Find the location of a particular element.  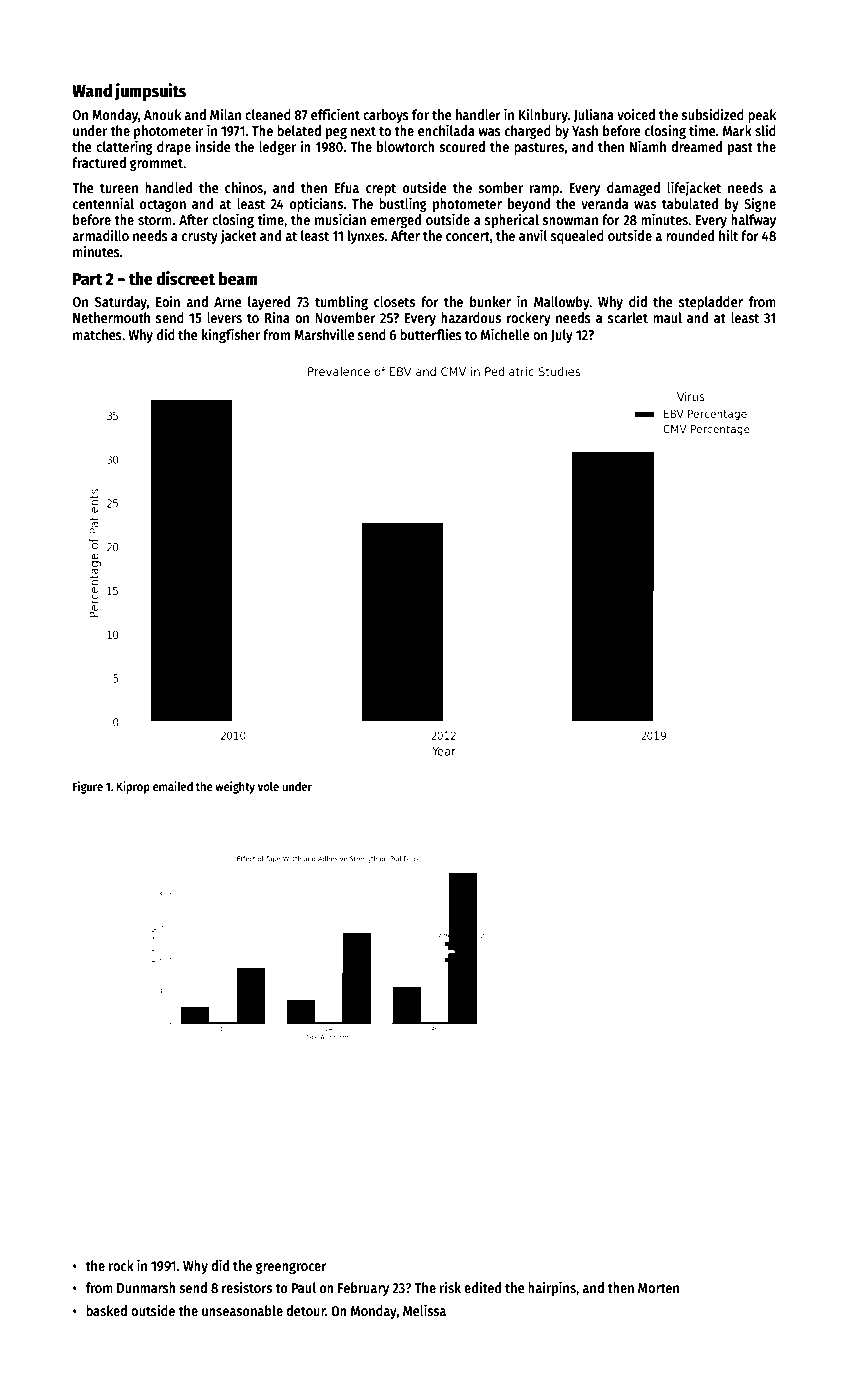

jumpsuits is located at coordinates (150, 92).
